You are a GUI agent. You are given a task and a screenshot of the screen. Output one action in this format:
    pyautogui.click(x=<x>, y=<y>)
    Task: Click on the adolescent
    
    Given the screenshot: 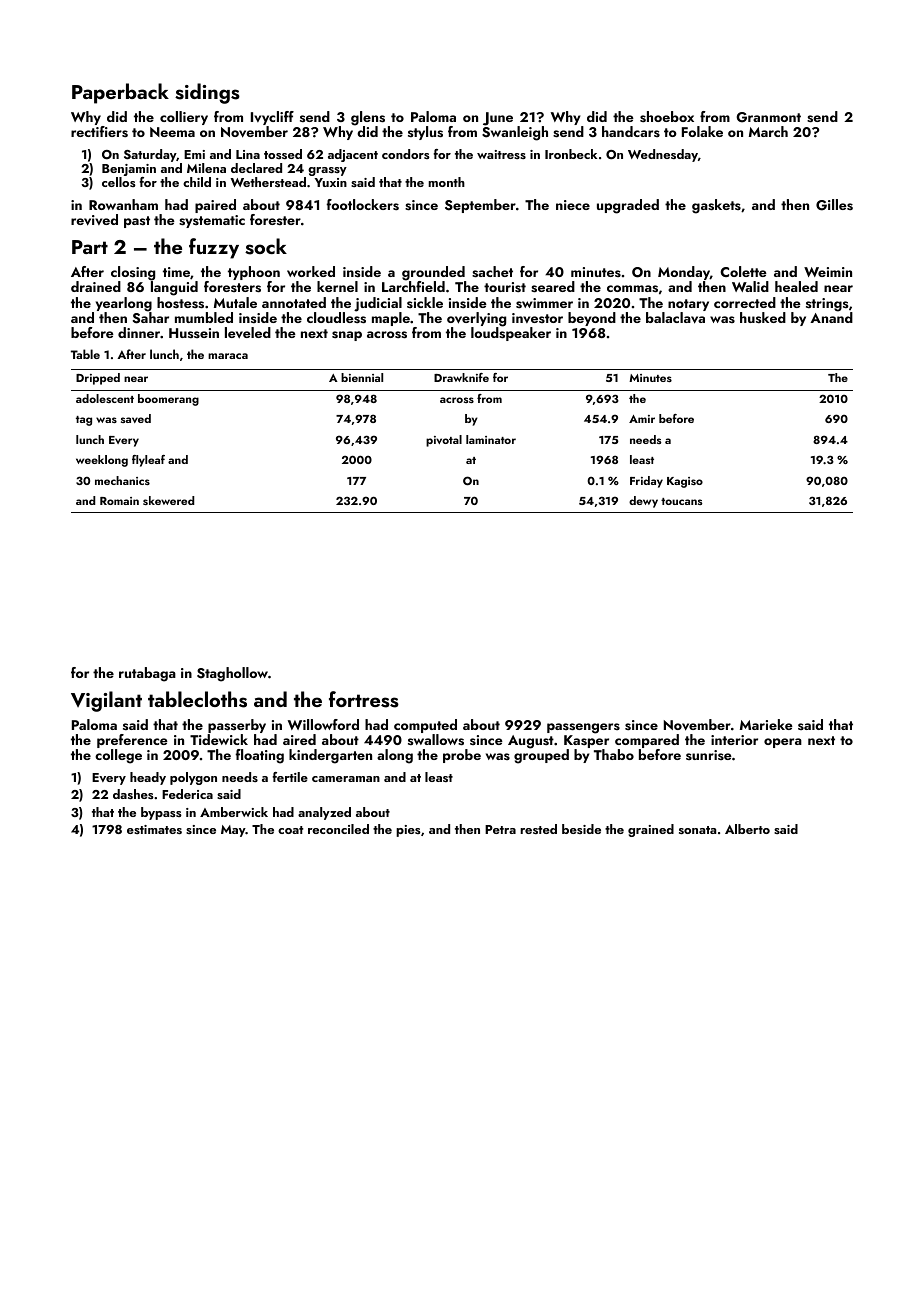 What is the action you would take?
    pyautogui.click(x=105, y=398)
